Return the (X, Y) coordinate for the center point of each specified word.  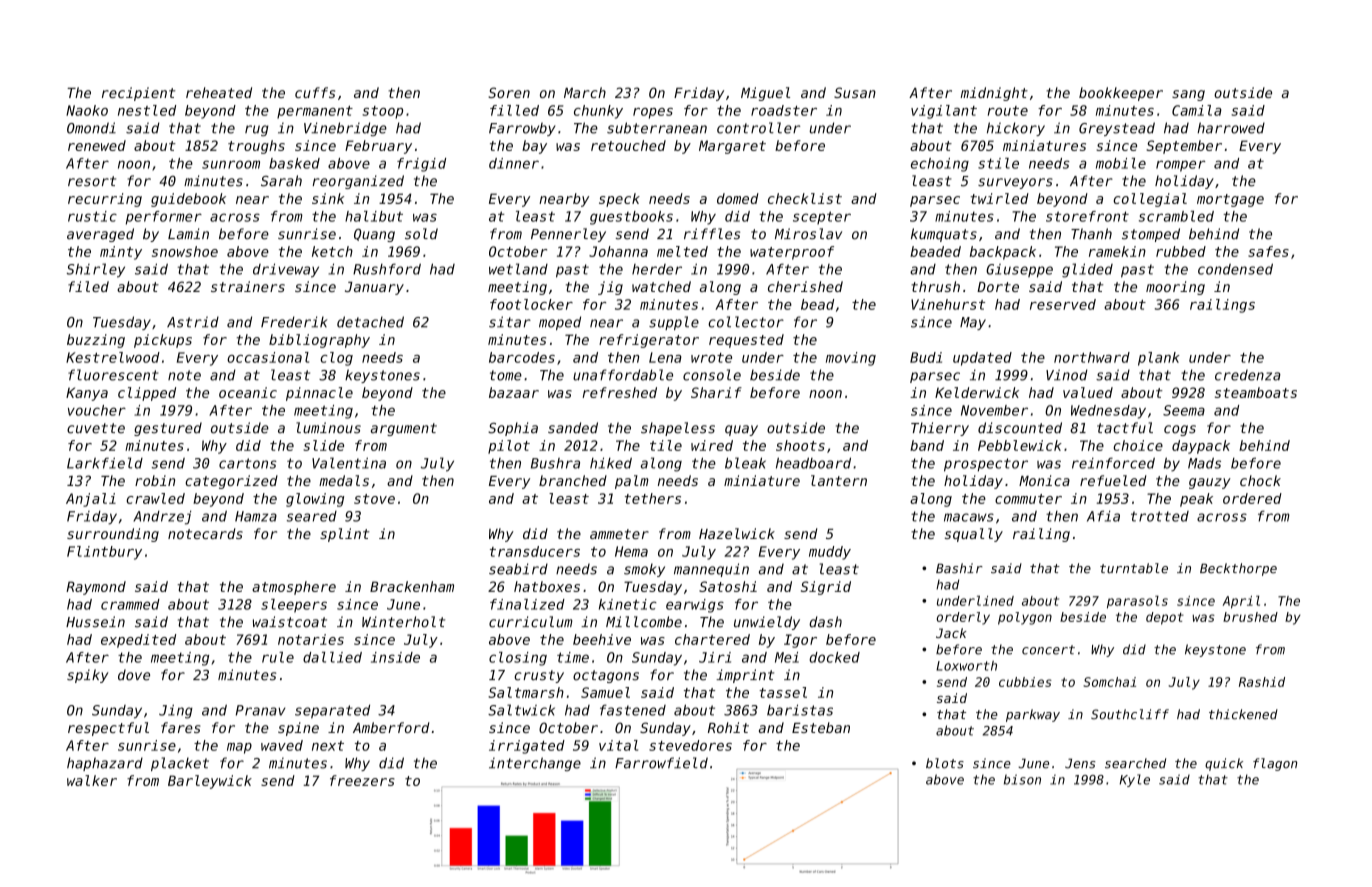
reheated (219, 92)
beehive (602, 639)
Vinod (1067, 375)
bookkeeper (1121, 94)
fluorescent (113, 375)
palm (632, 482)
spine (298, 729)
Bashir (959, 568)
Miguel (765, 94)
